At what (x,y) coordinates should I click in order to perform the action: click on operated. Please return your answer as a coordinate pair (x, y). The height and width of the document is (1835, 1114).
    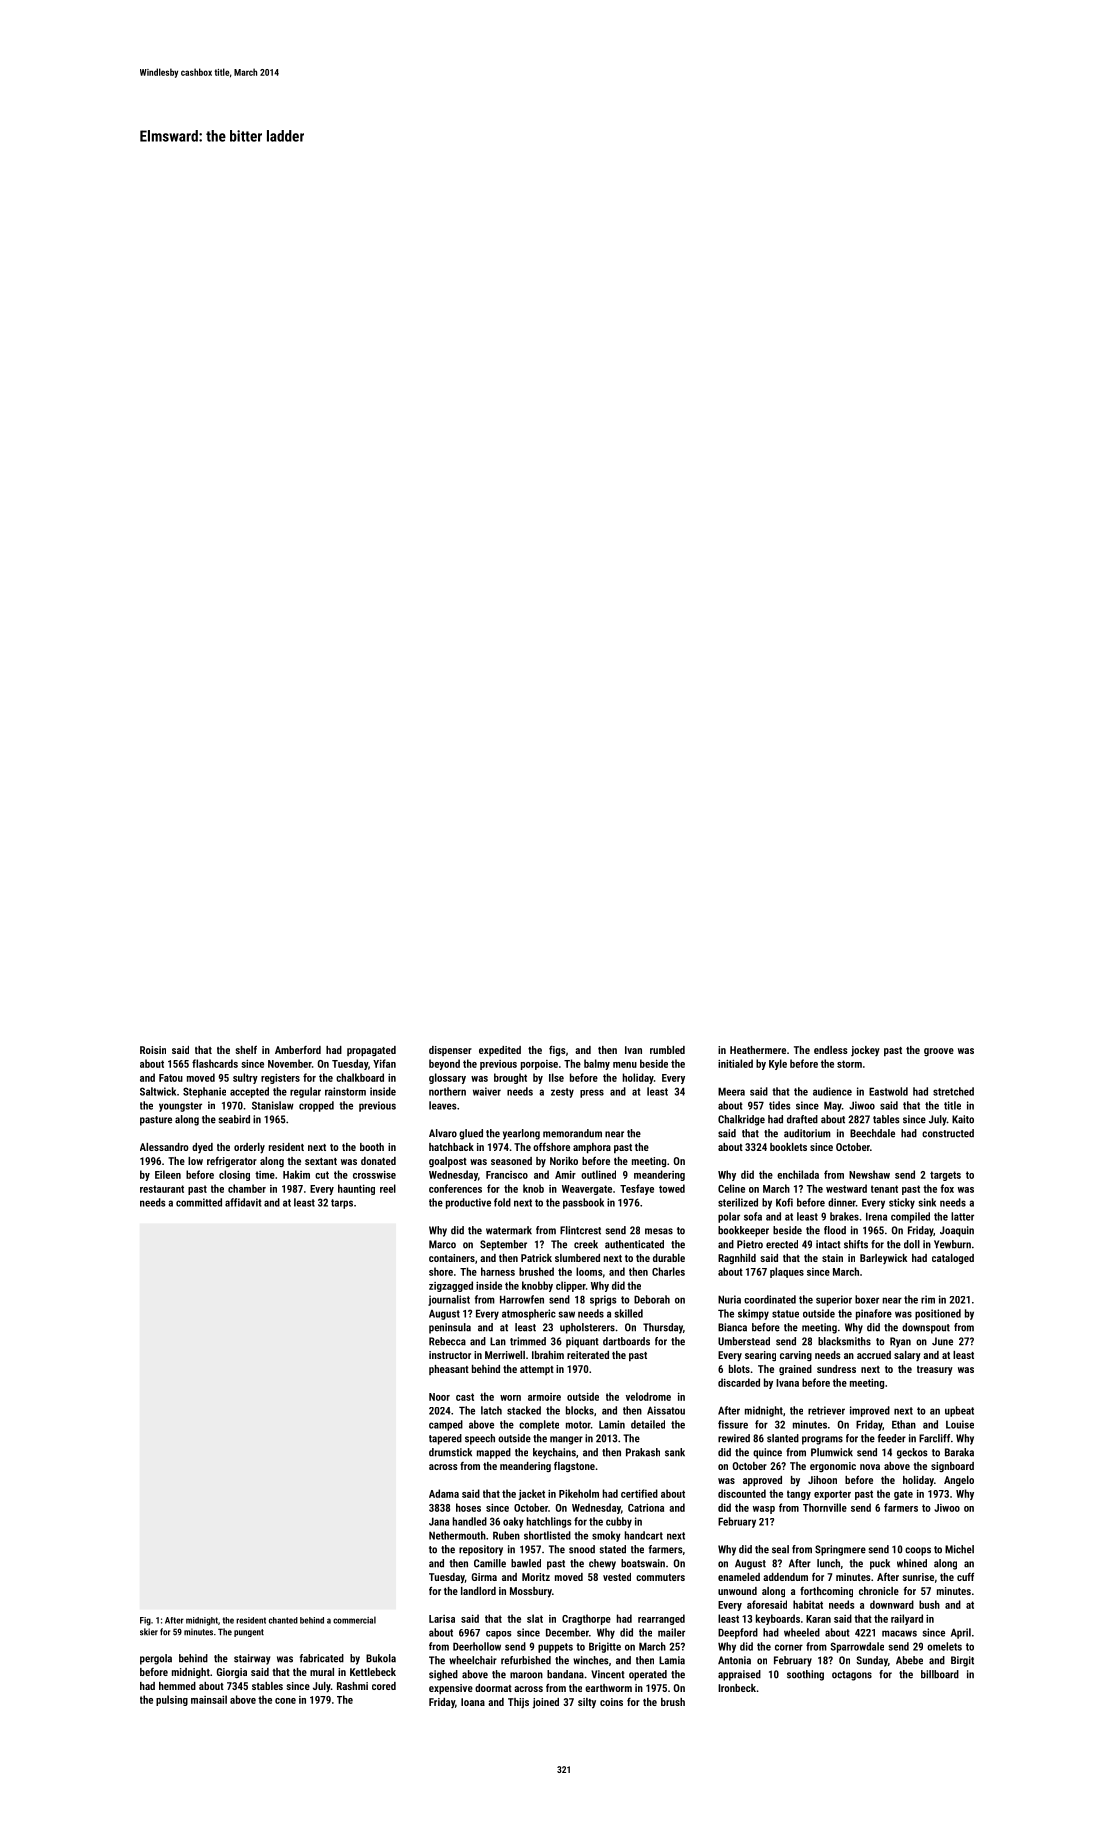
    Looking at the image, I should click on (648, 1675).
